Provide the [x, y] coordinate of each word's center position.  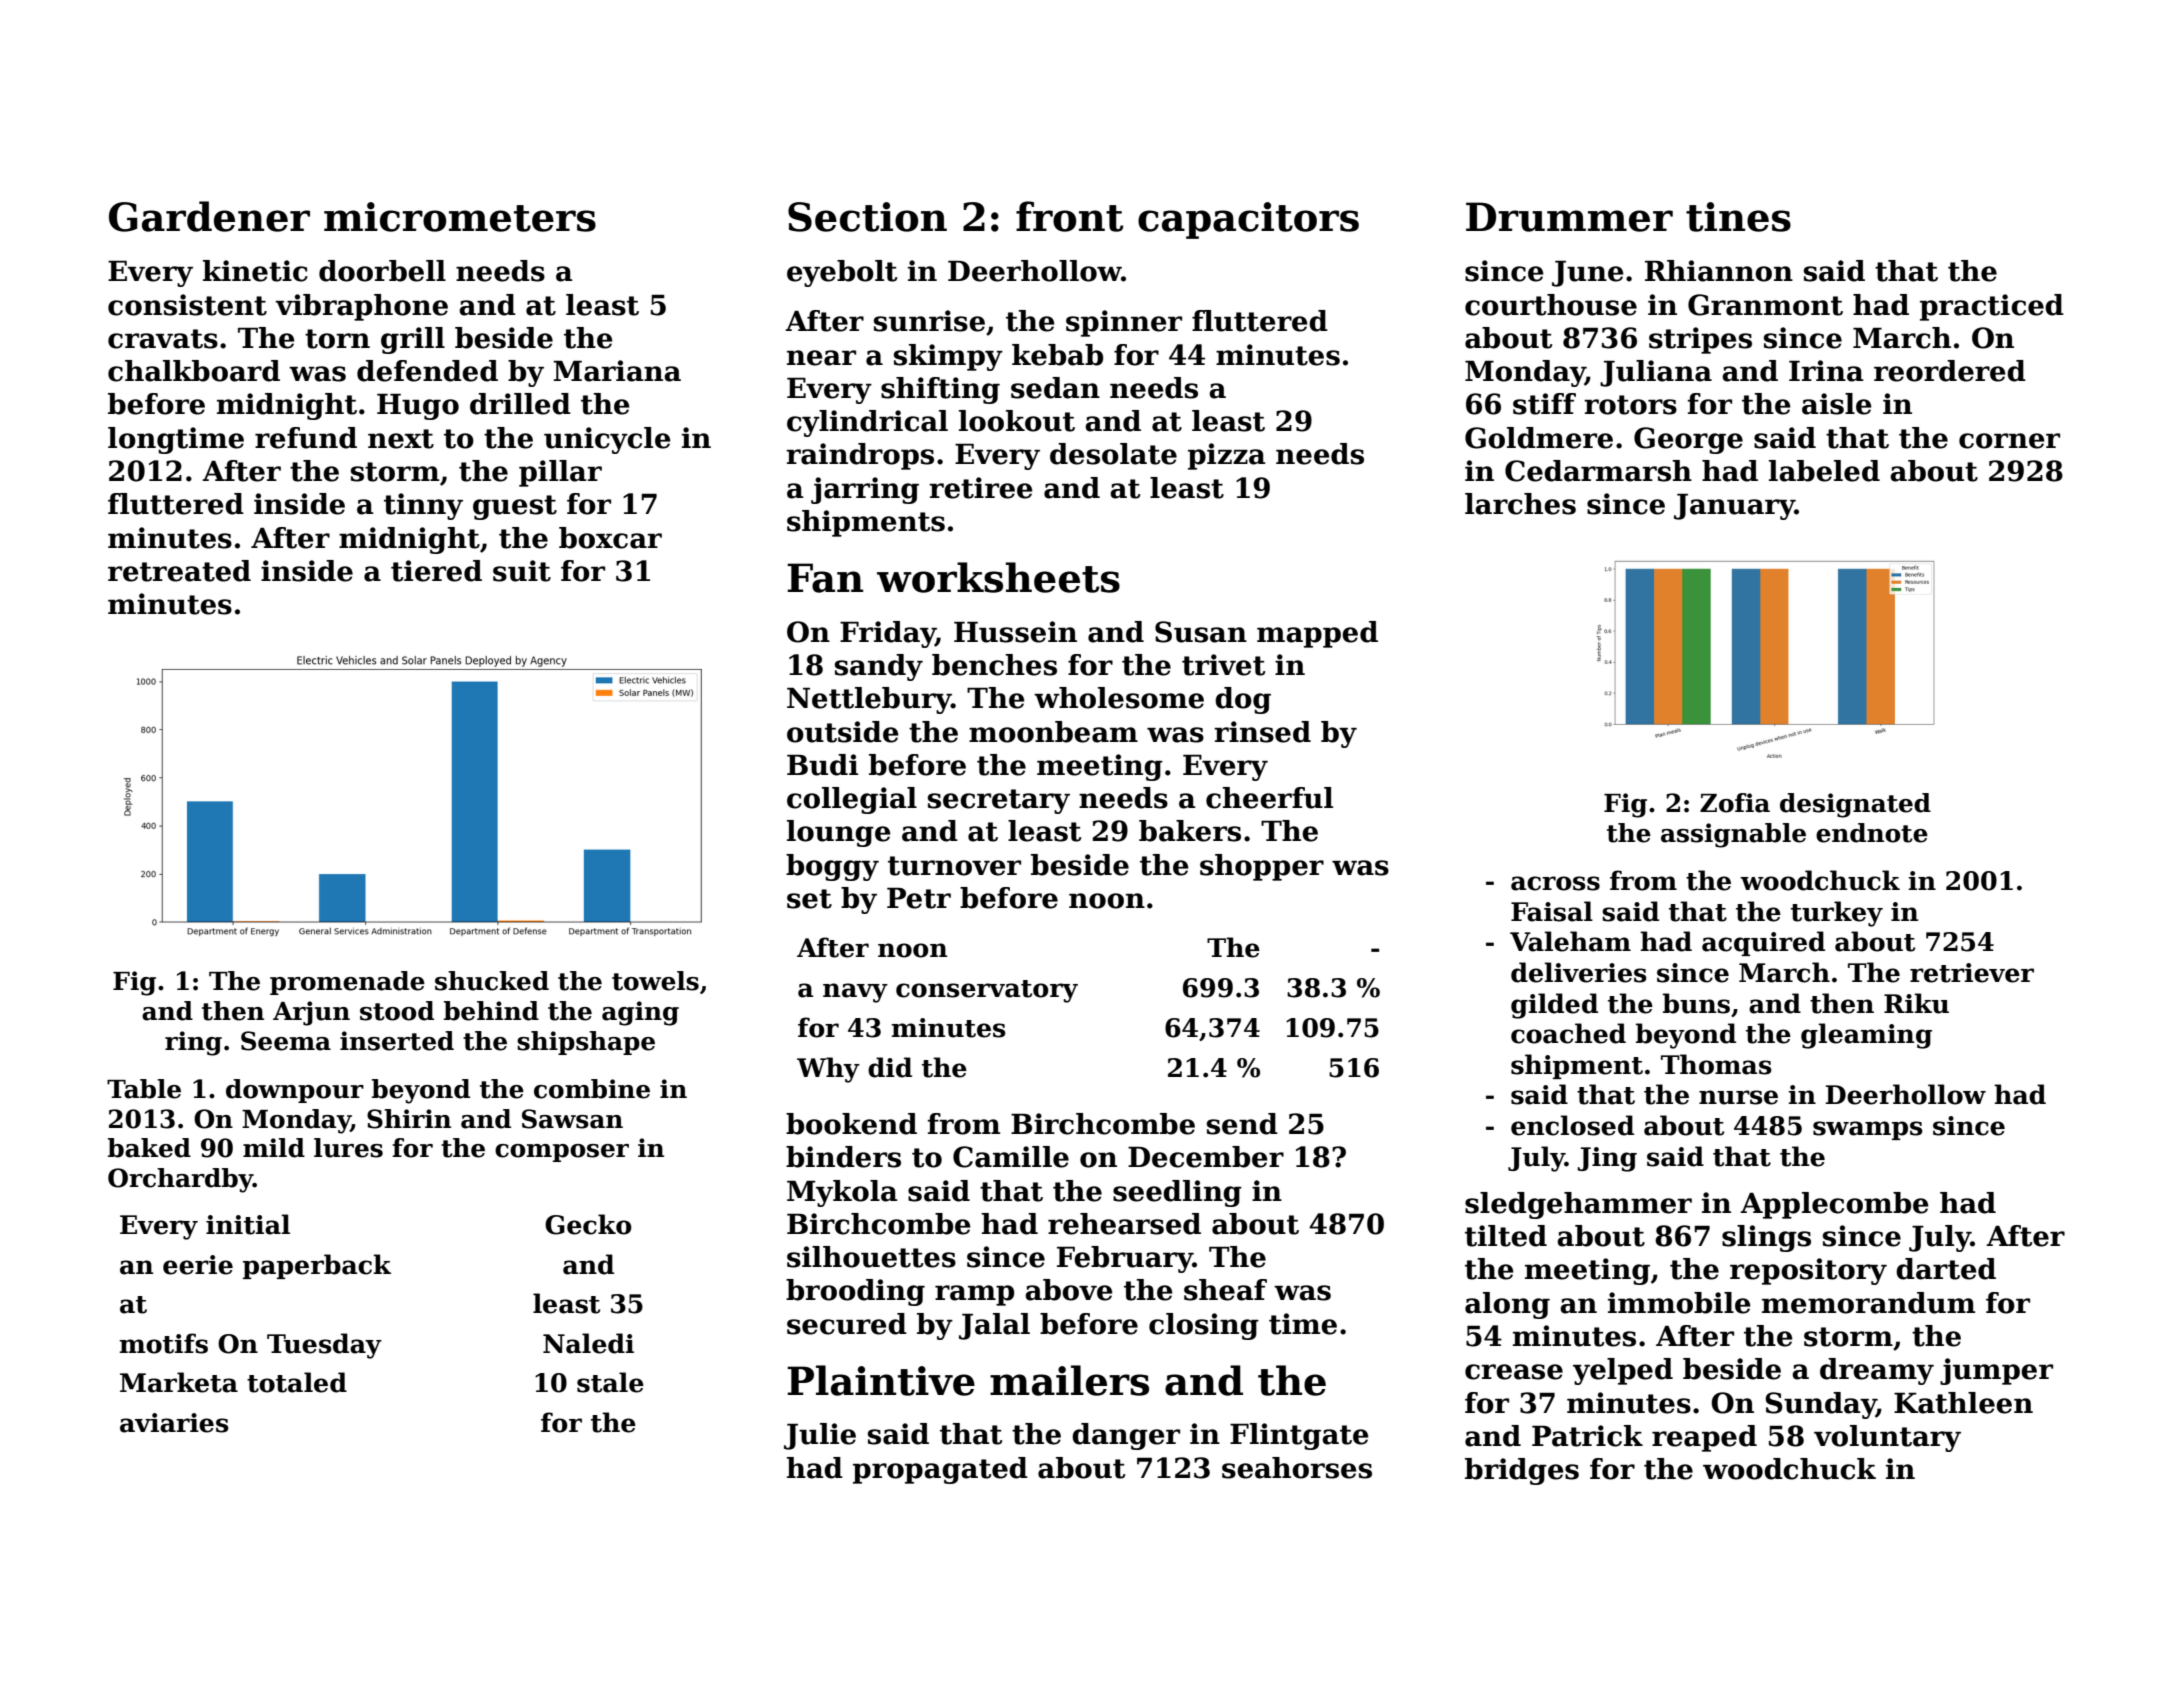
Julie [820, 1436]
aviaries [174, 1423]
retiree [981, 488]
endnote [1872, 833]
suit [522, 571]
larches [1520, 504]
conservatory [987, 991]
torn [337, 339]
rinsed [1262, 732]
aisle [1837, 404]
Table [144, 1089]
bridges [1522, 1471]
